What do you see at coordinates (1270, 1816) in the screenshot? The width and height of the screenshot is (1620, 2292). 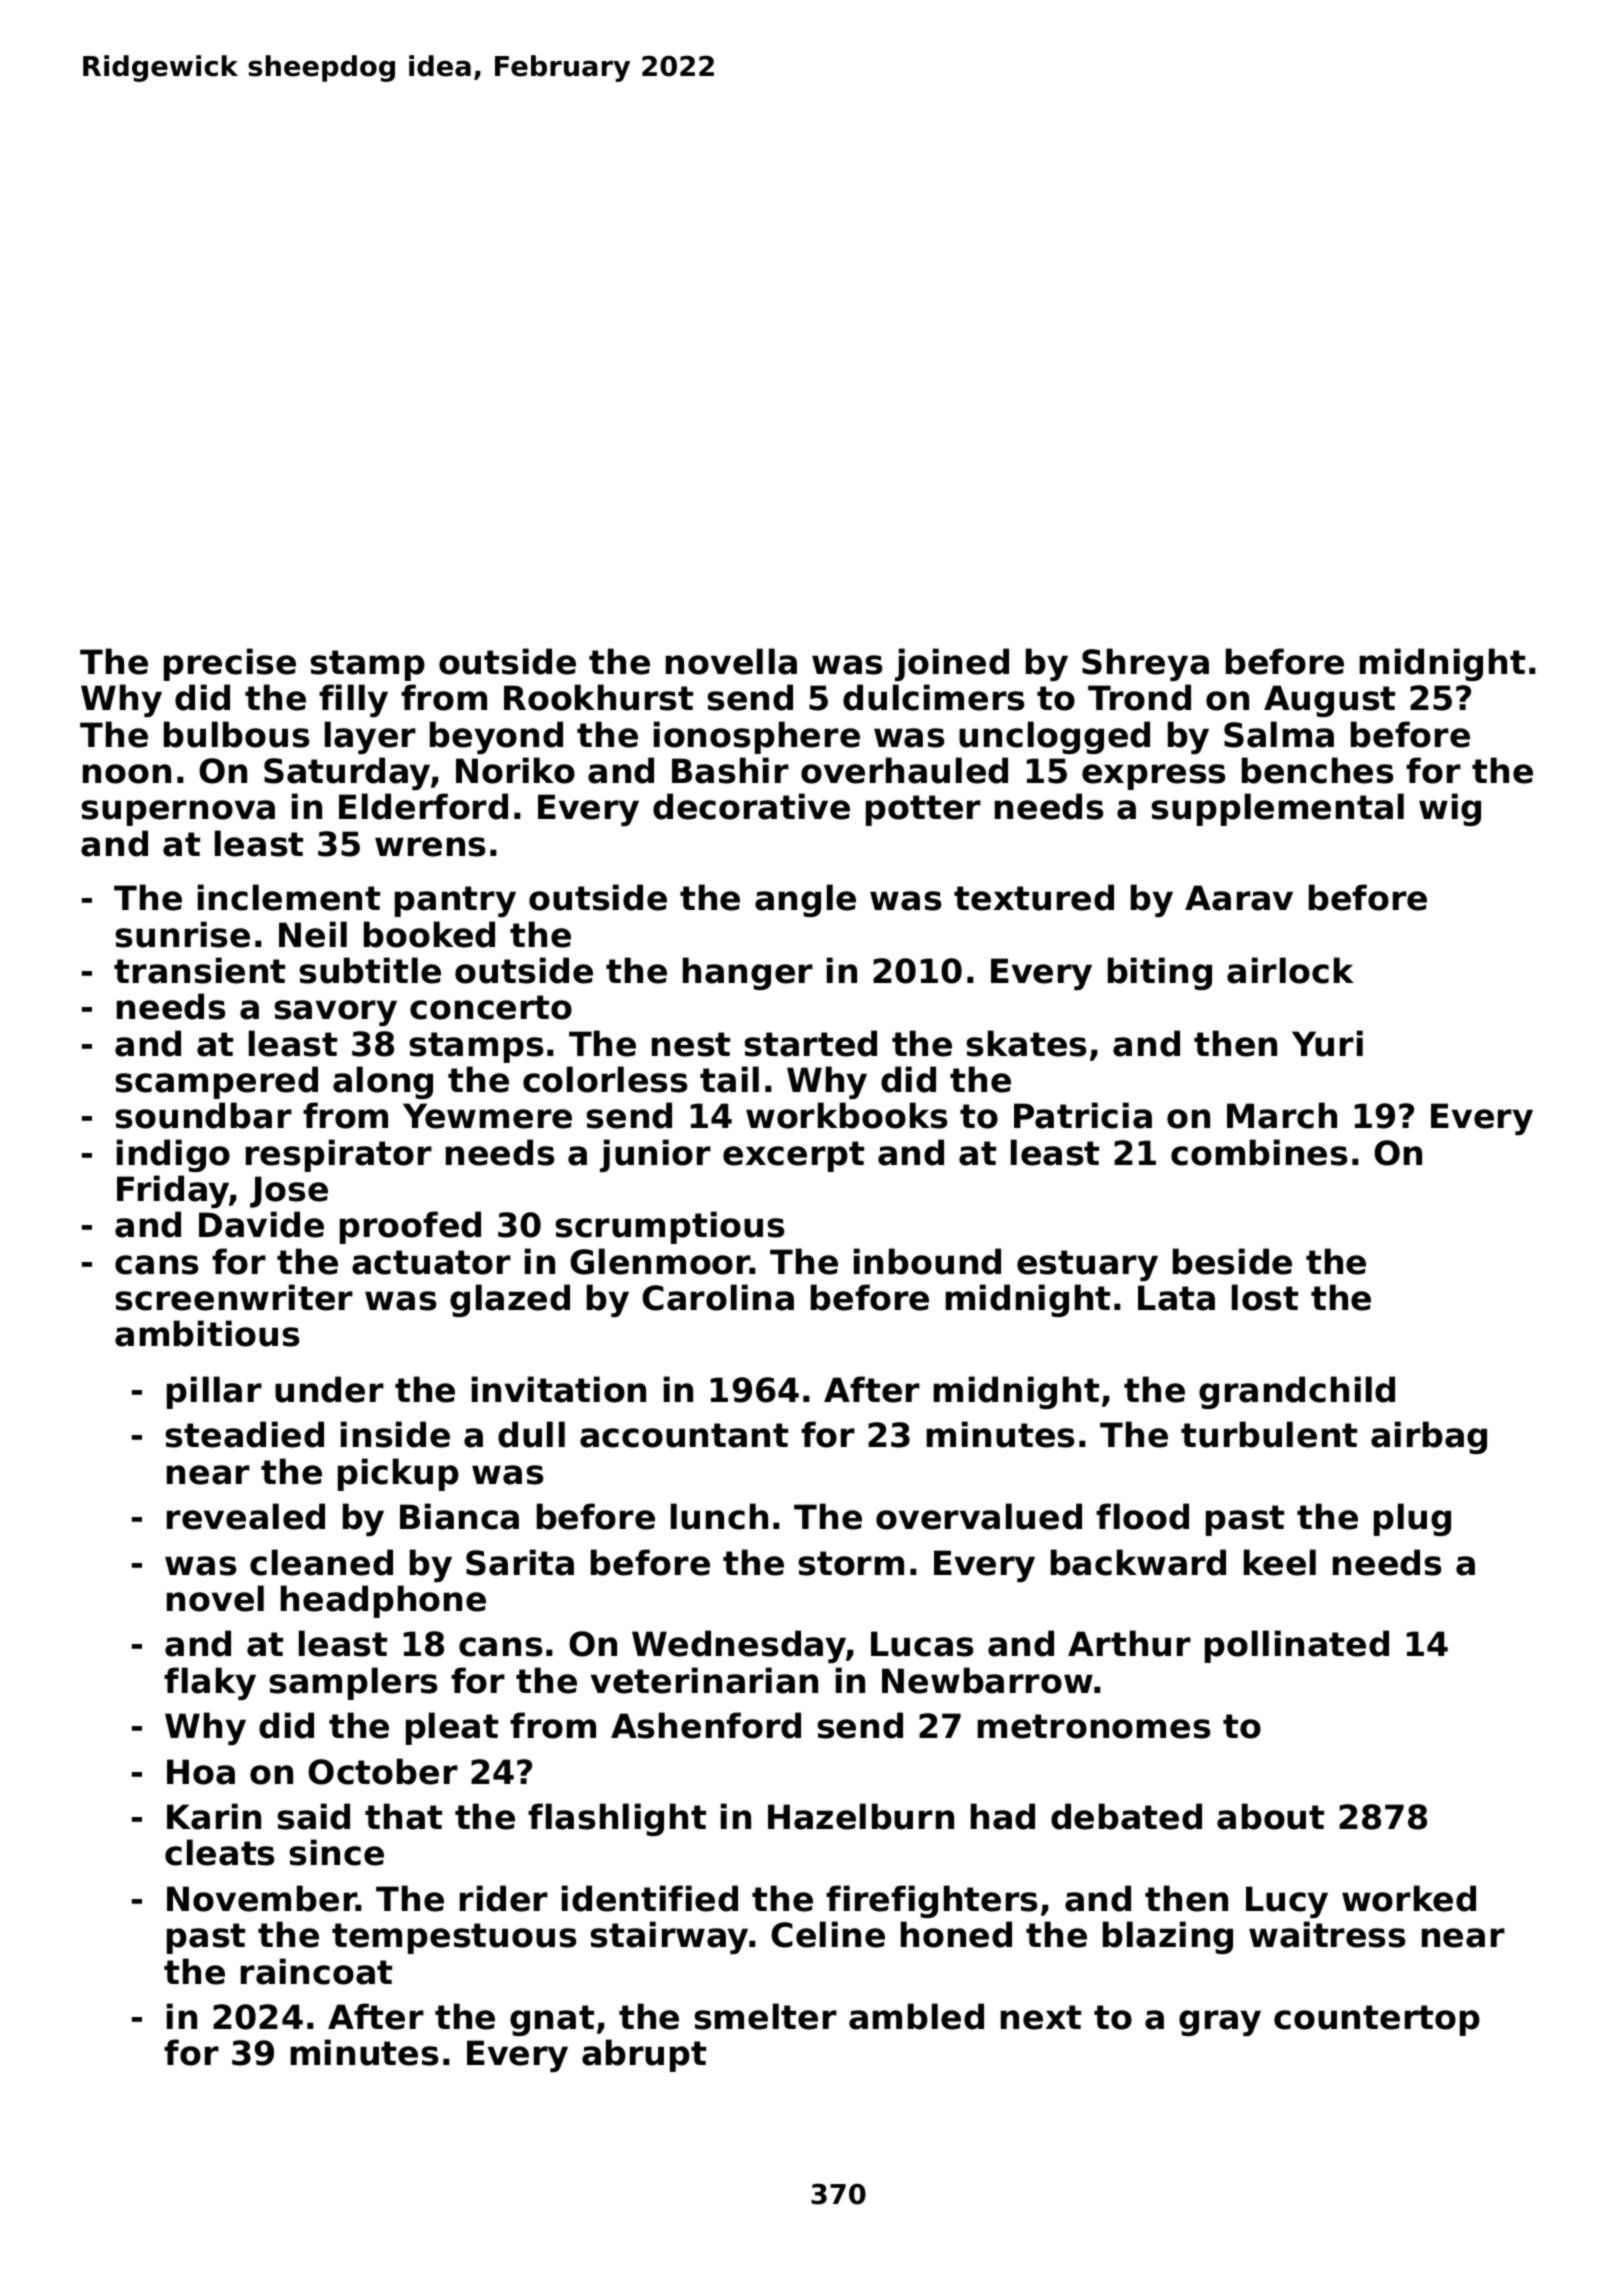 I see `about` at bounding box center [1270, 1816].
